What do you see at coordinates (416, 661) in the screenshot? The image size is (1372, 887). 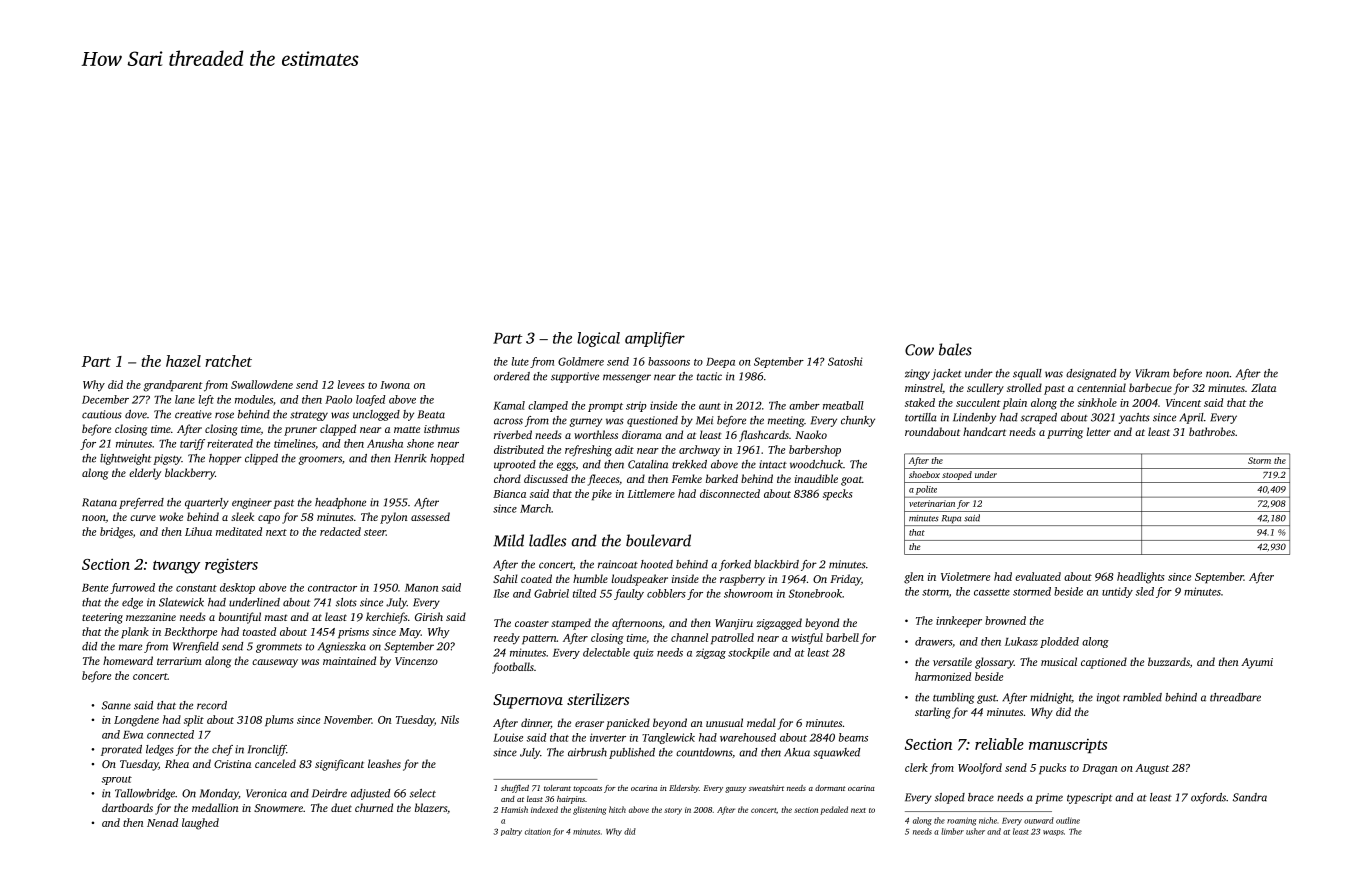 I see `Vincenzo` at bounding box center [416, 661].
